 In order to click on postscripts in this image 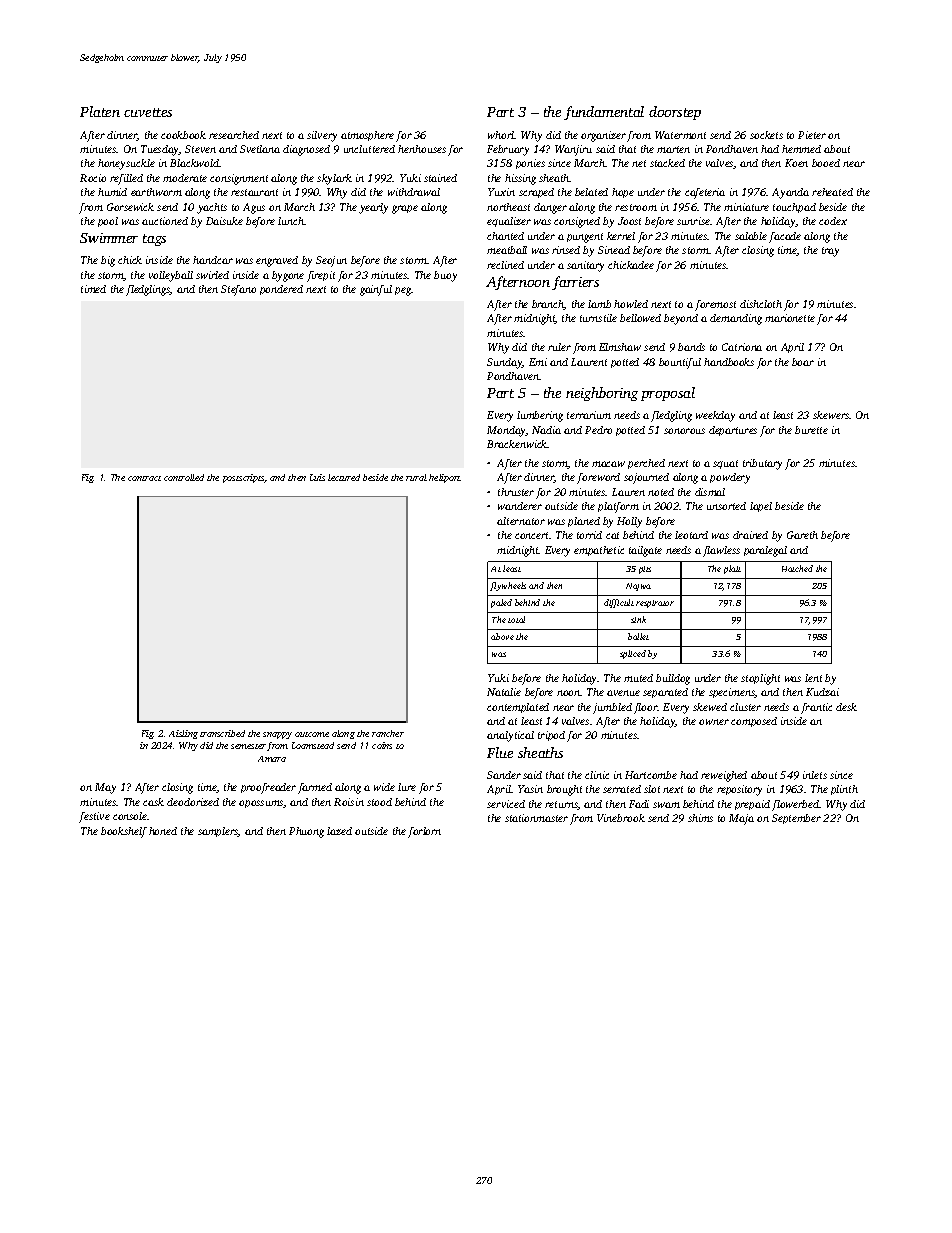, I will do `click(244, 478)`.
